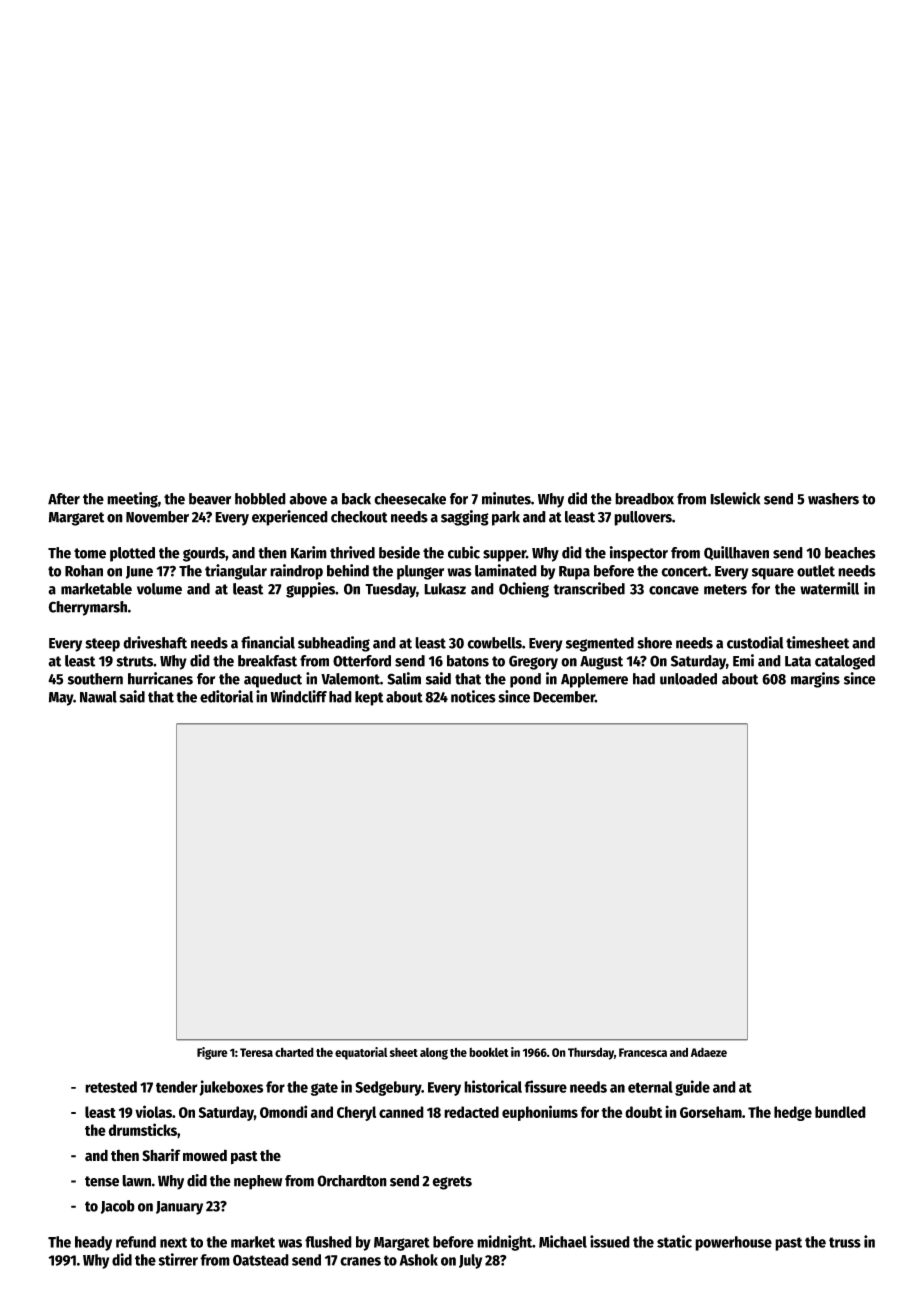  What do you see at coordinates (709, 1052) in the screenshot?
I see `Adaeze` at bounding box center [709, 1052].
